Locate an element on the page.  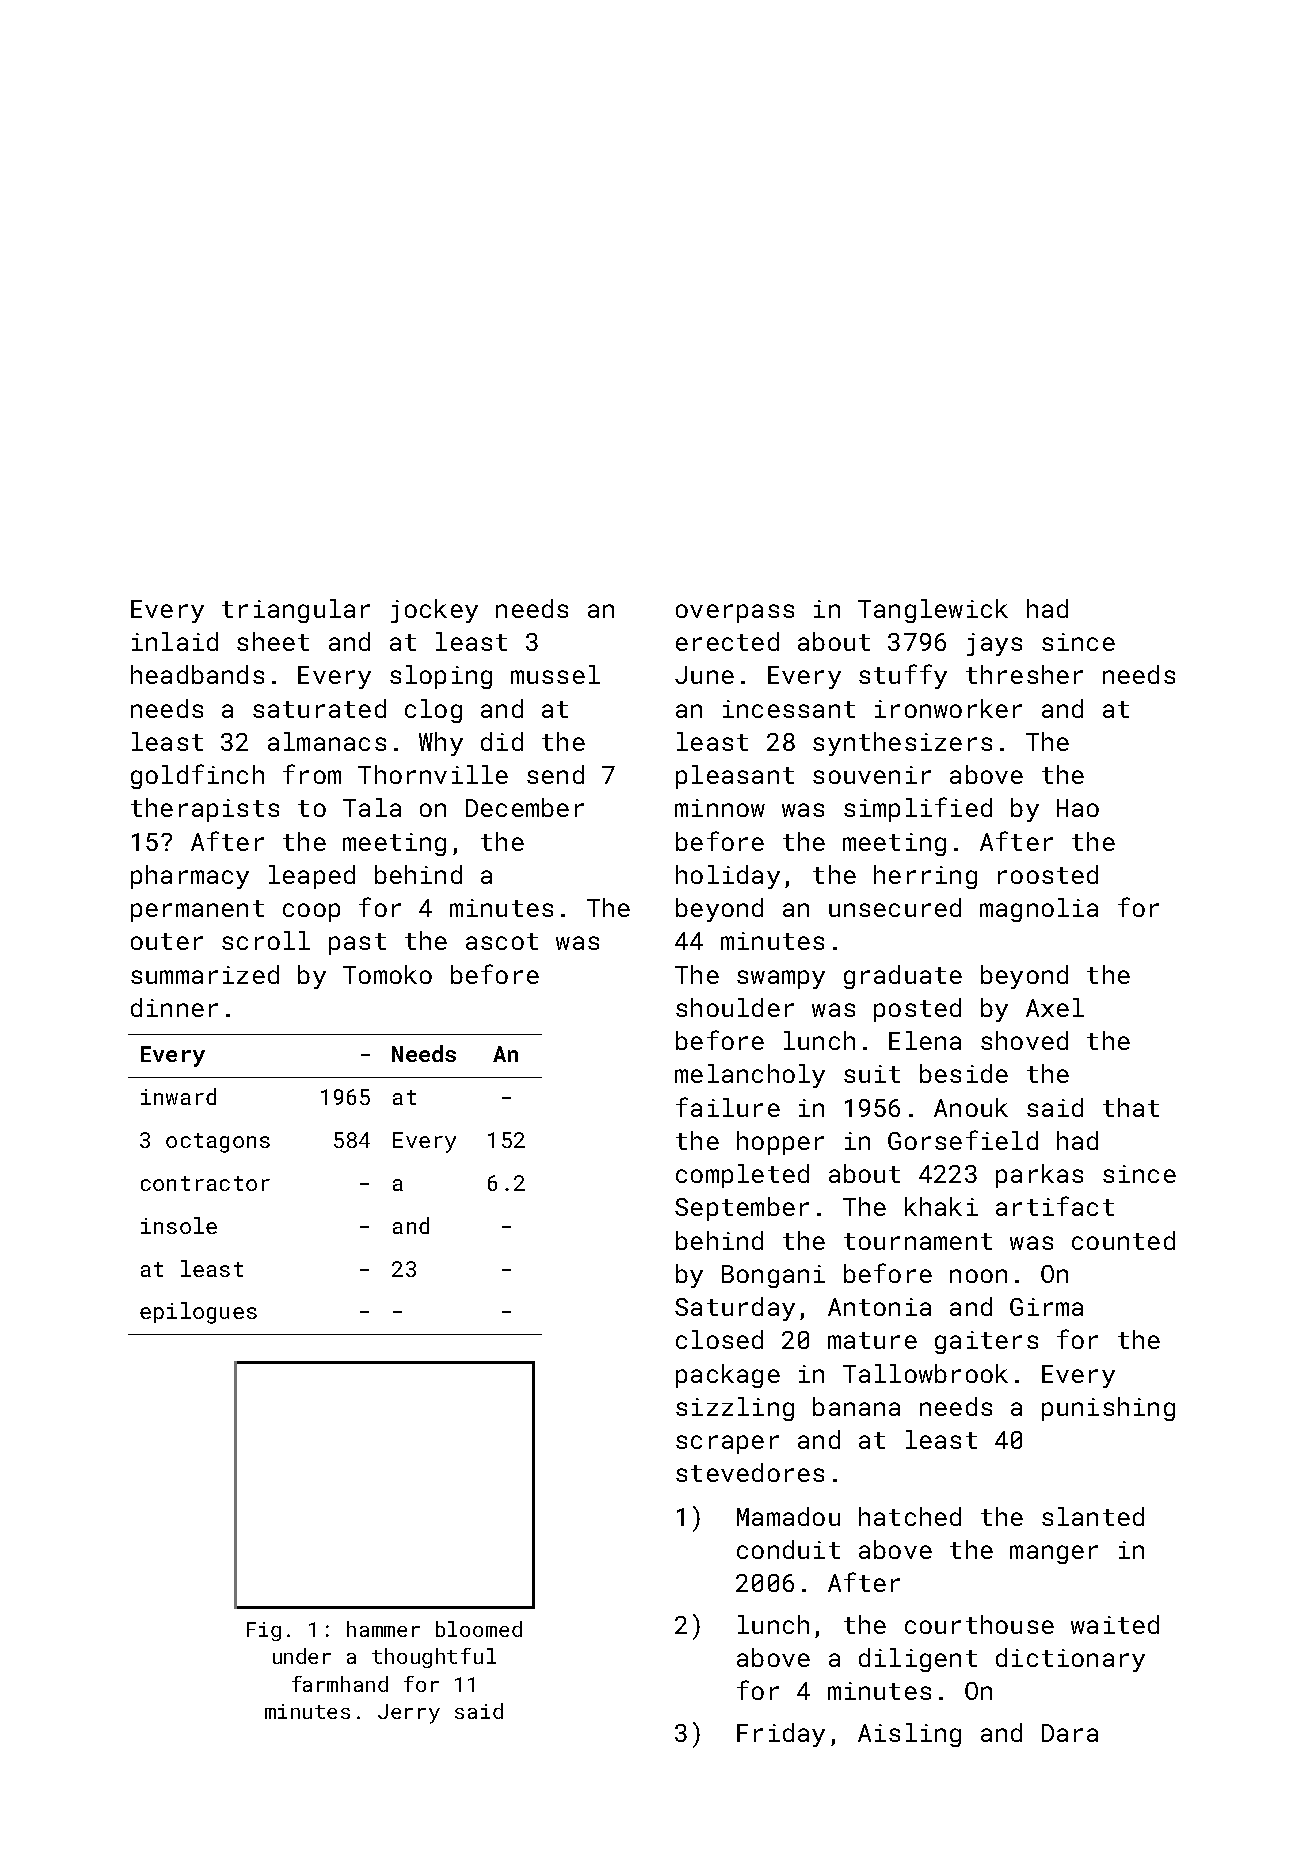
Friday is located at coordinates (781, 1735).
